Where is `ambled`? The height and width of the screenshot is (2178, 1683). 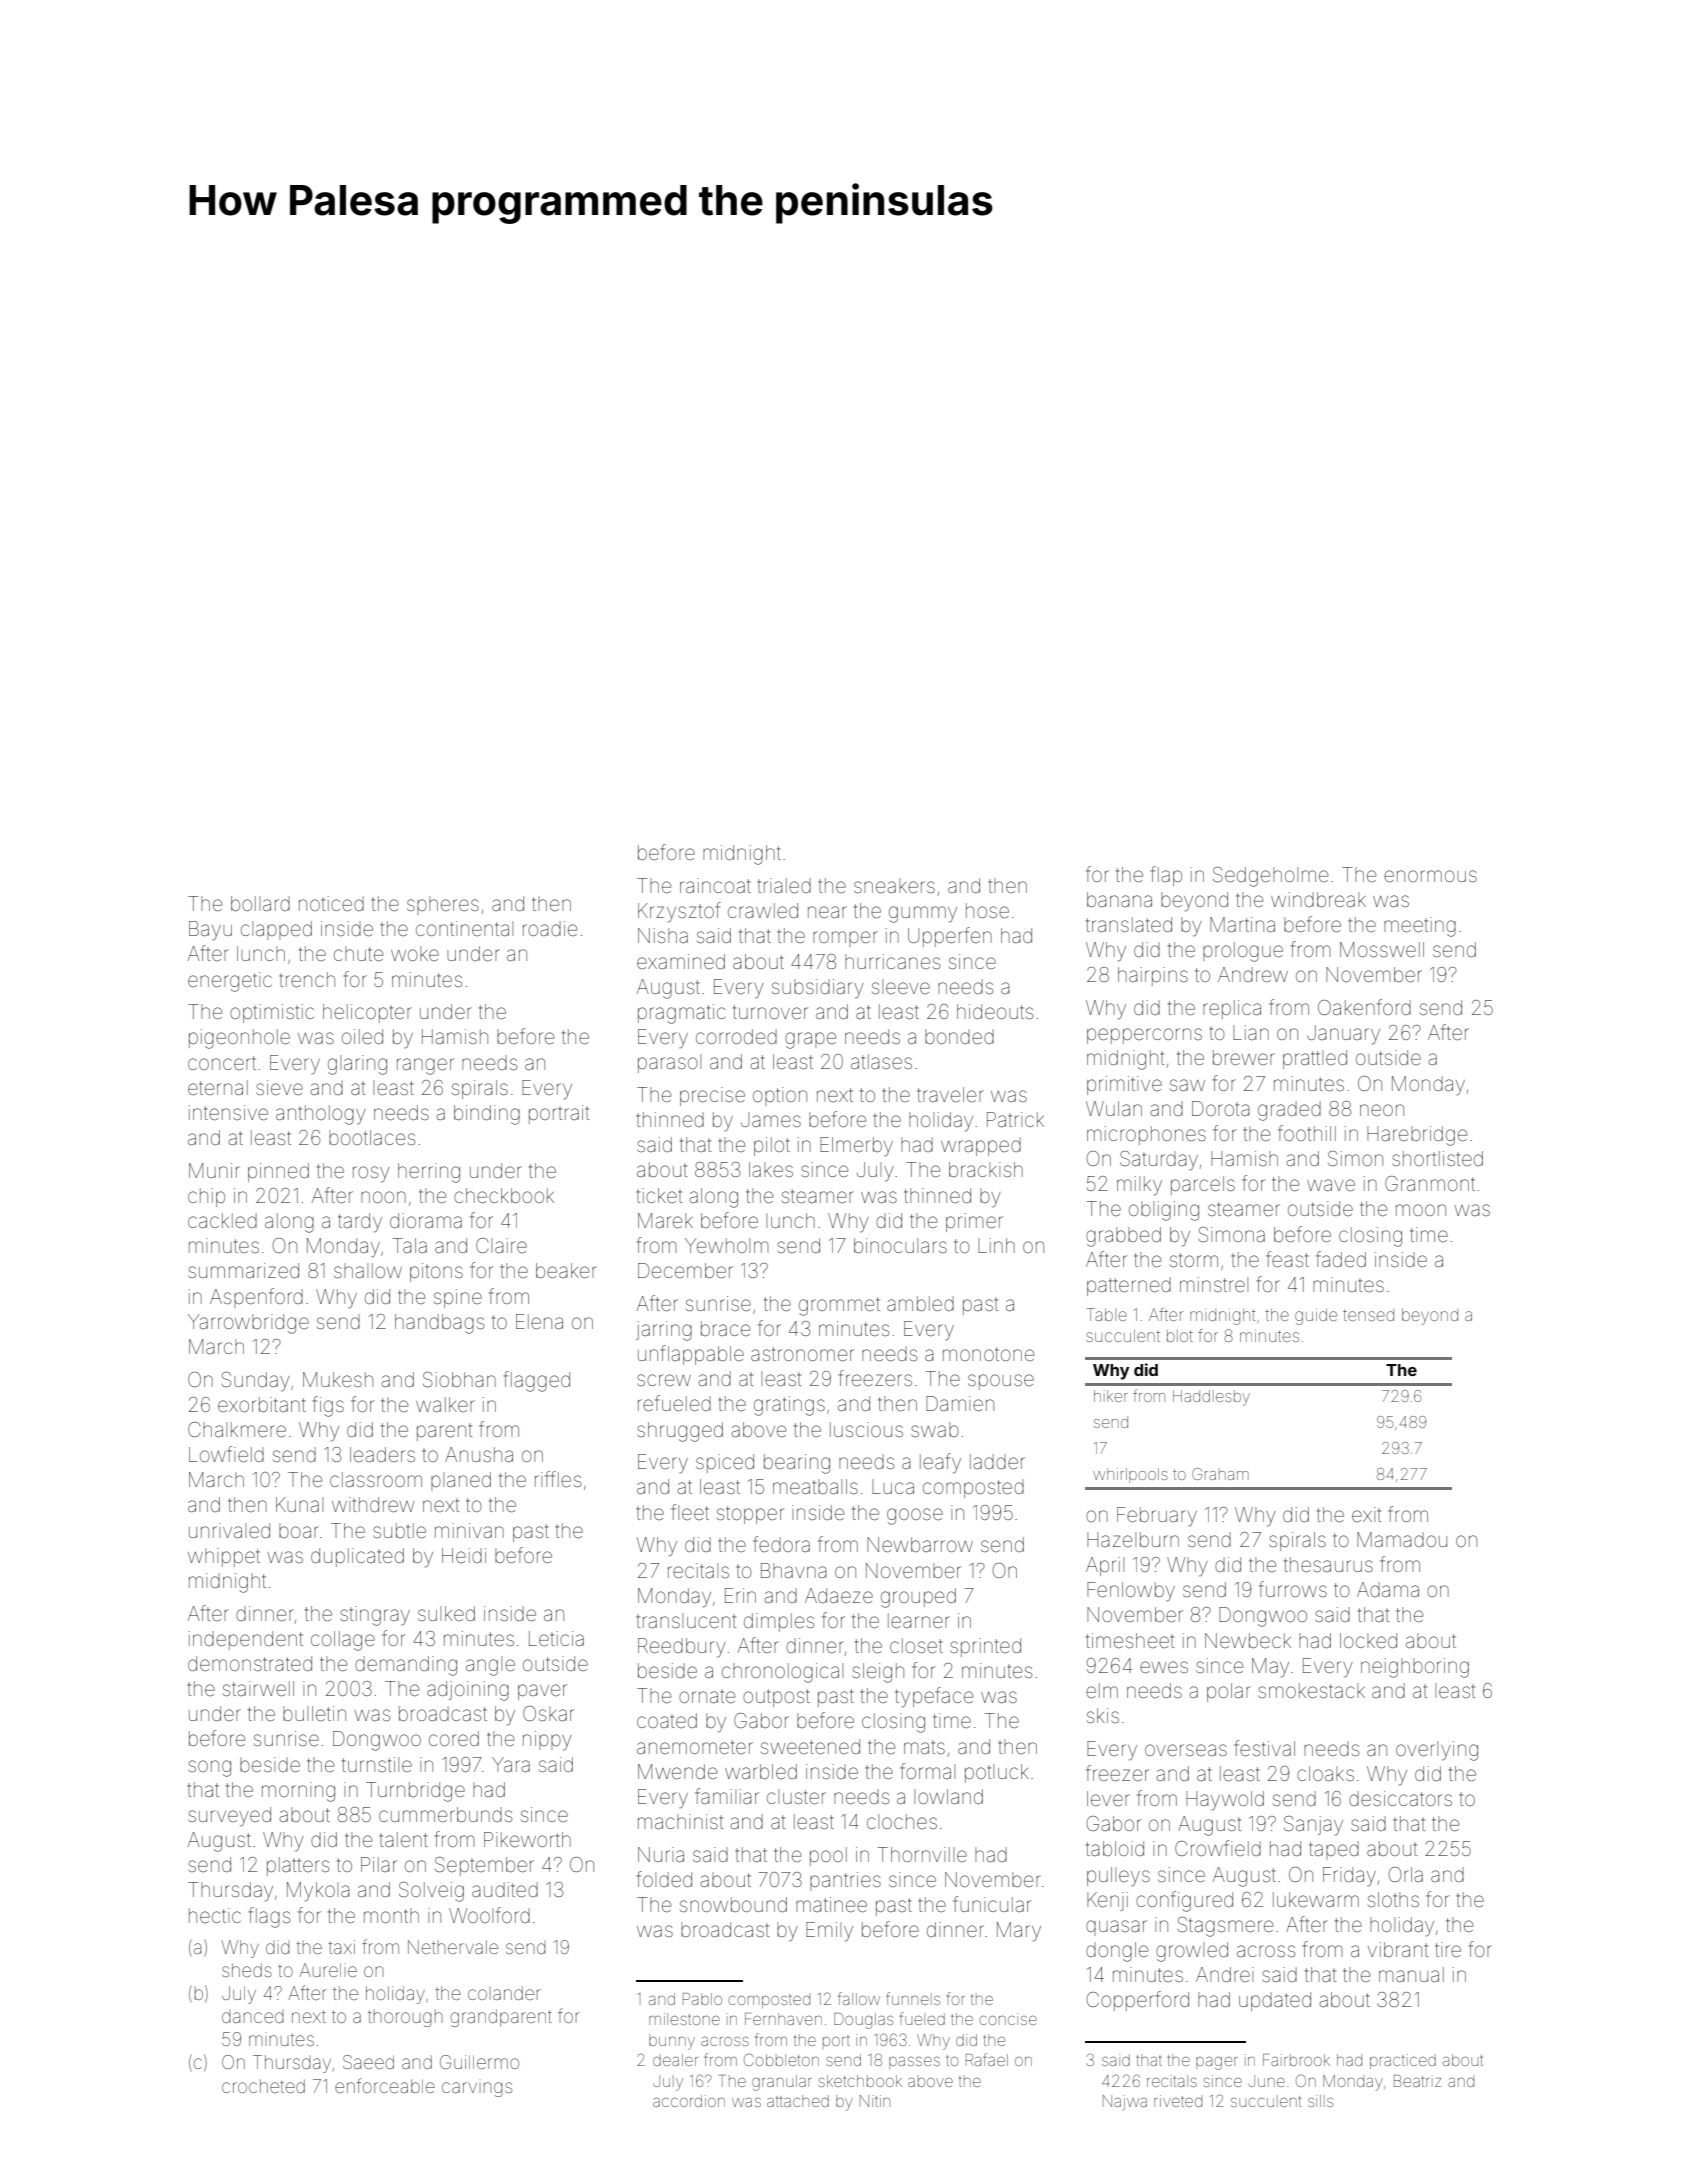
ambled is located at coordinates (920, 1303).
